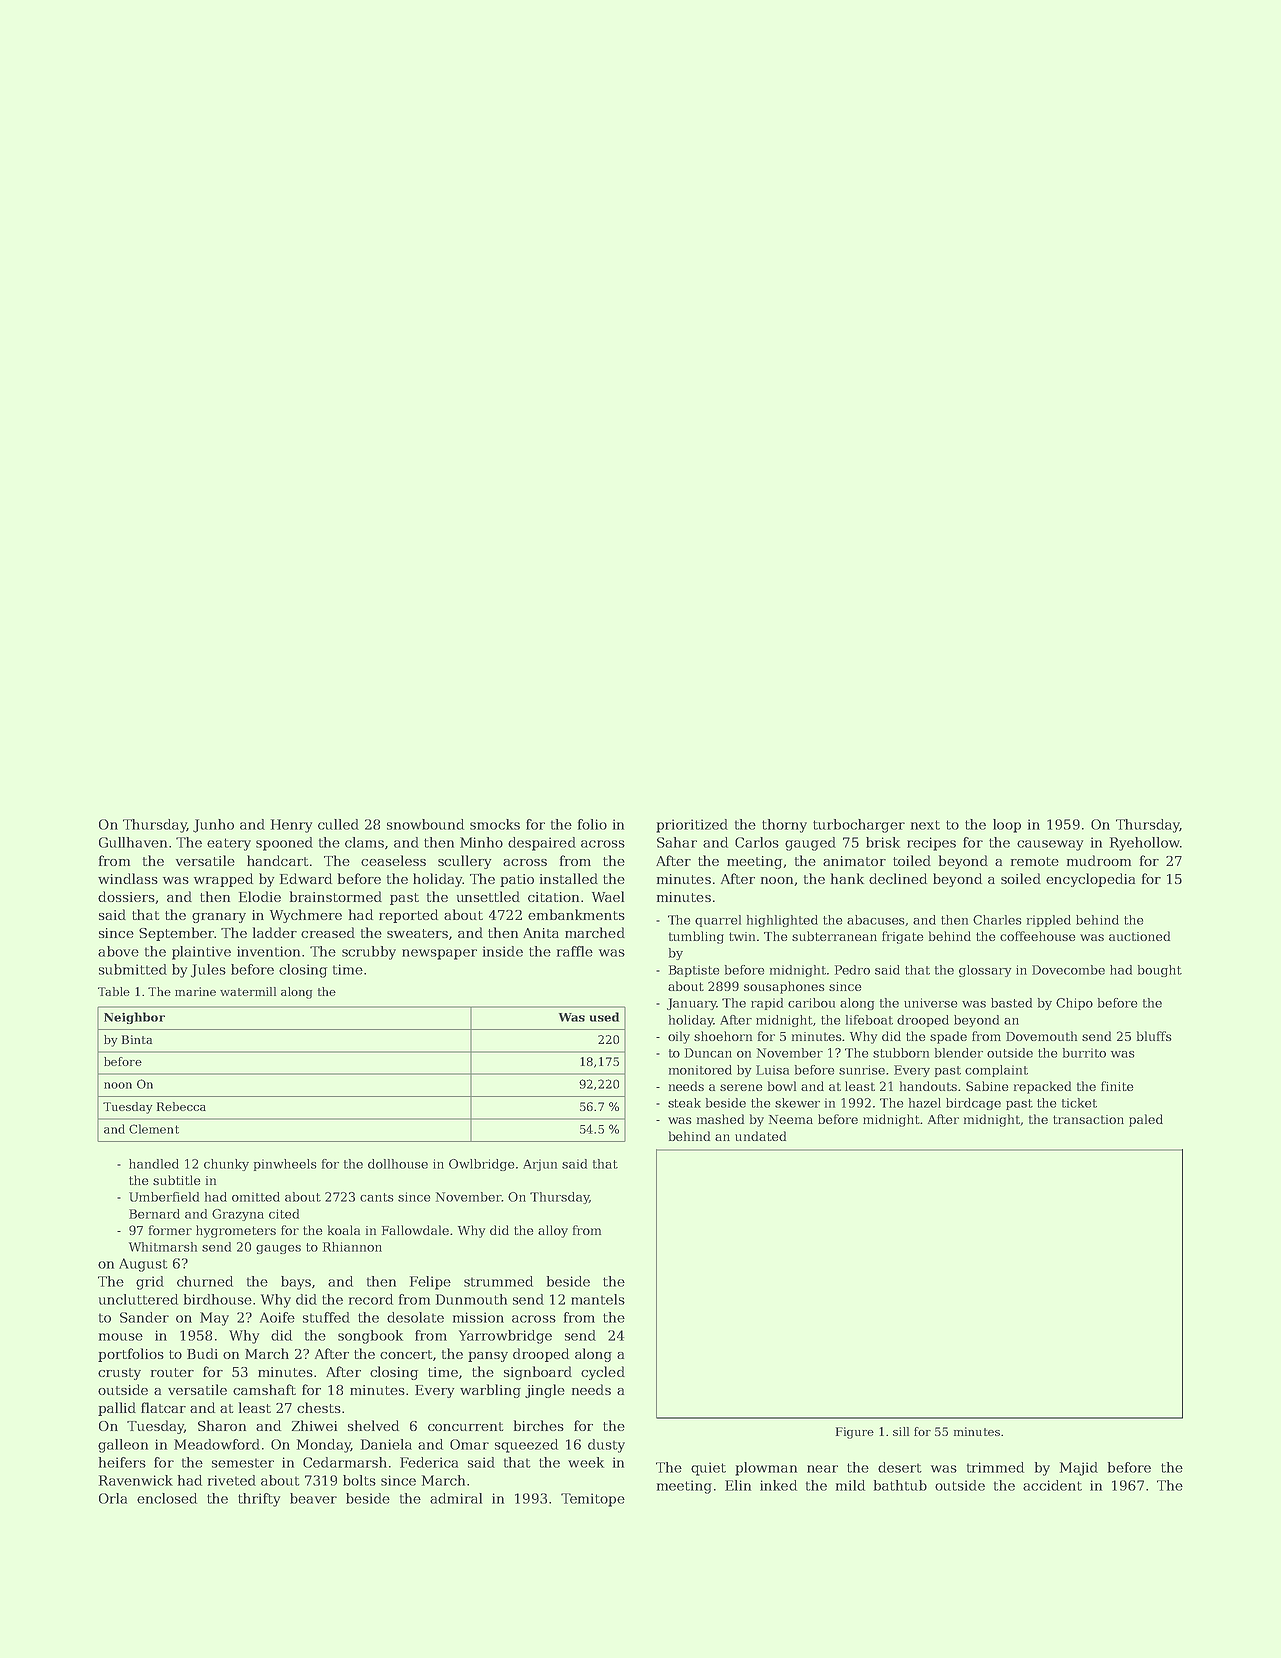 This document has height=1658, width=1281. Describe the element at coordinates (1079, 1469) in the document. I see `Majid` at that location.
